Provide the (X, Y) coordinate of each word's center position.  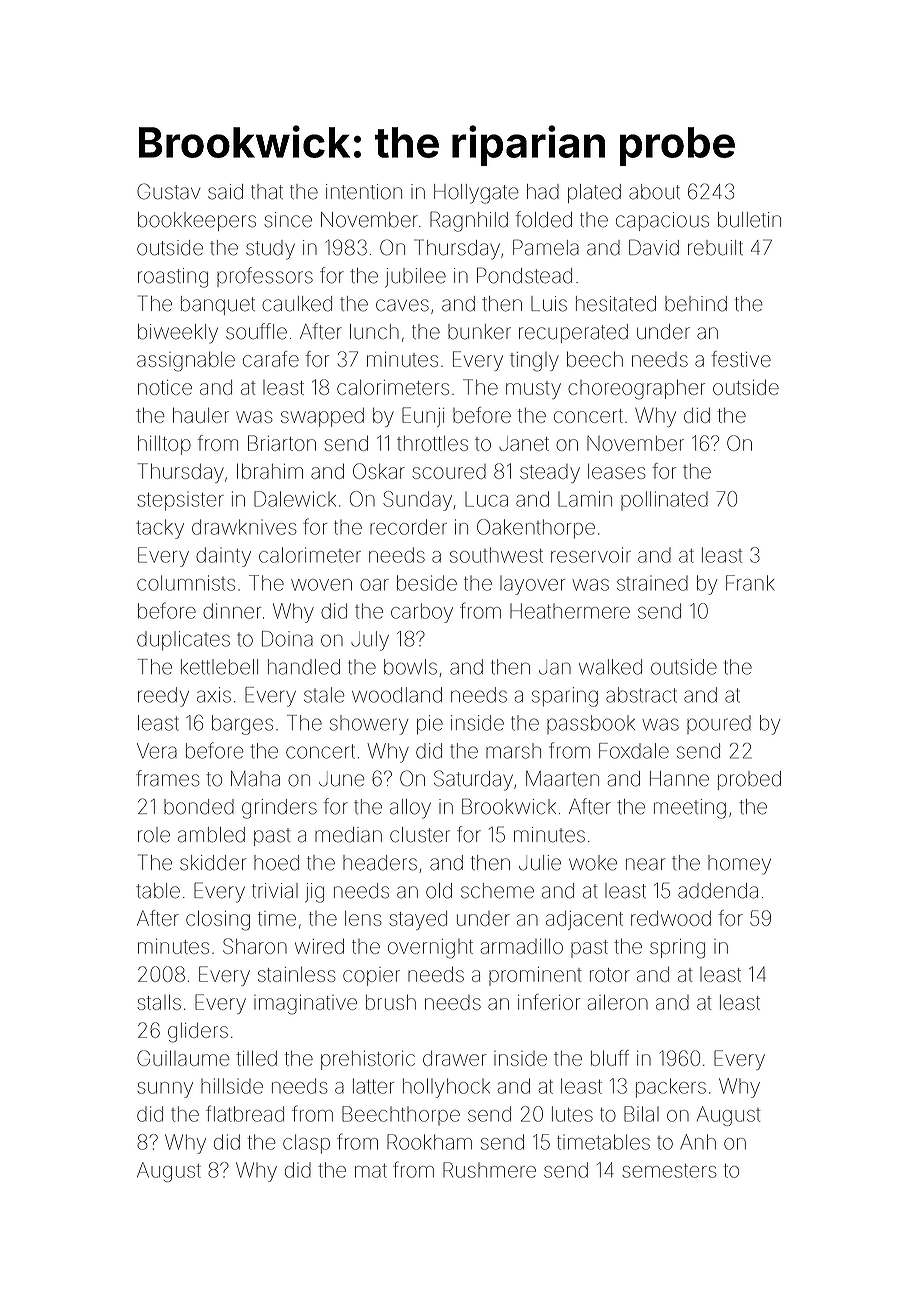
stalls (159, 1002)
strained (652, 583)
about (654, 192)
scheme (497, 891)
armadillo (522, 946)
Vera (157, 751)
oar (374, 585)
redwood (671, 918)
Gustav (168, 191)
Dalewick (295, 499)
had (543, 192)
